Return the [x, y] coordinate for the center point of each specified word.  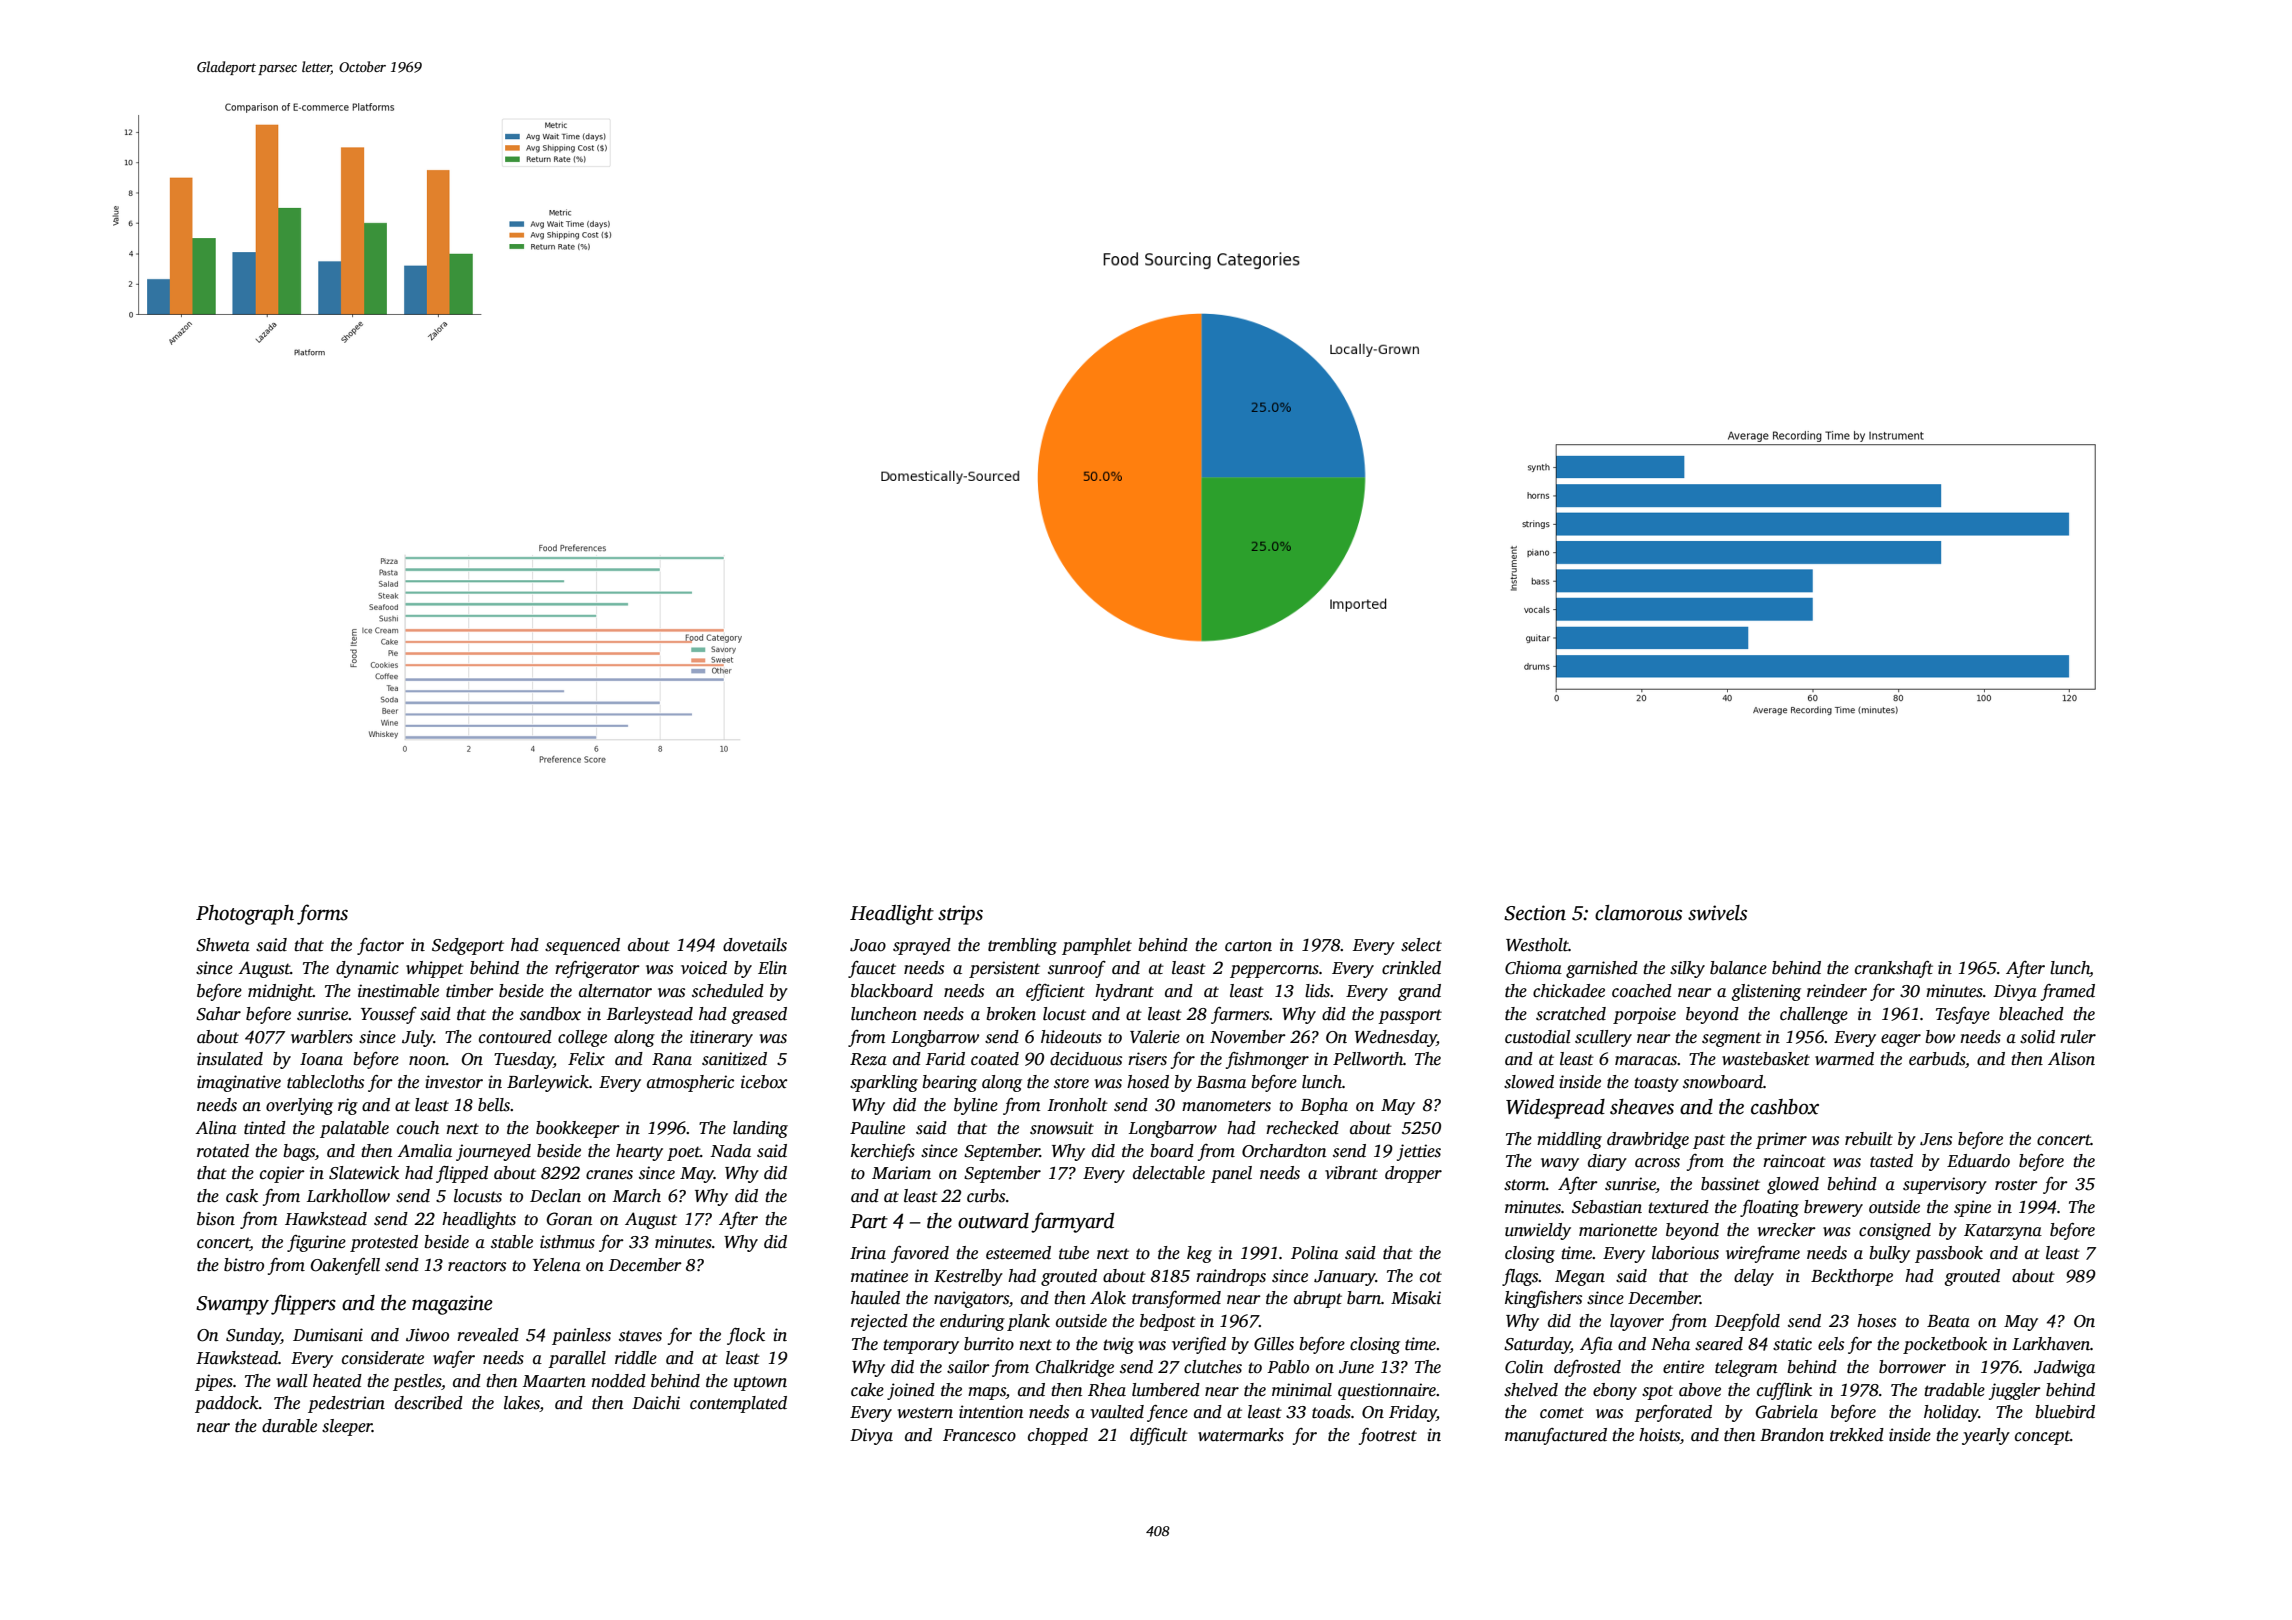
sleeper [347, 1427]
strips [960, 915]
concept [2042, 1437]
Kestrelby [968, 1277]
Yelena [557, 1265]
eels [1831, 1344]
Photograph [245, 915]
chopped [1058, 1436]
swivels [1717, 913]
